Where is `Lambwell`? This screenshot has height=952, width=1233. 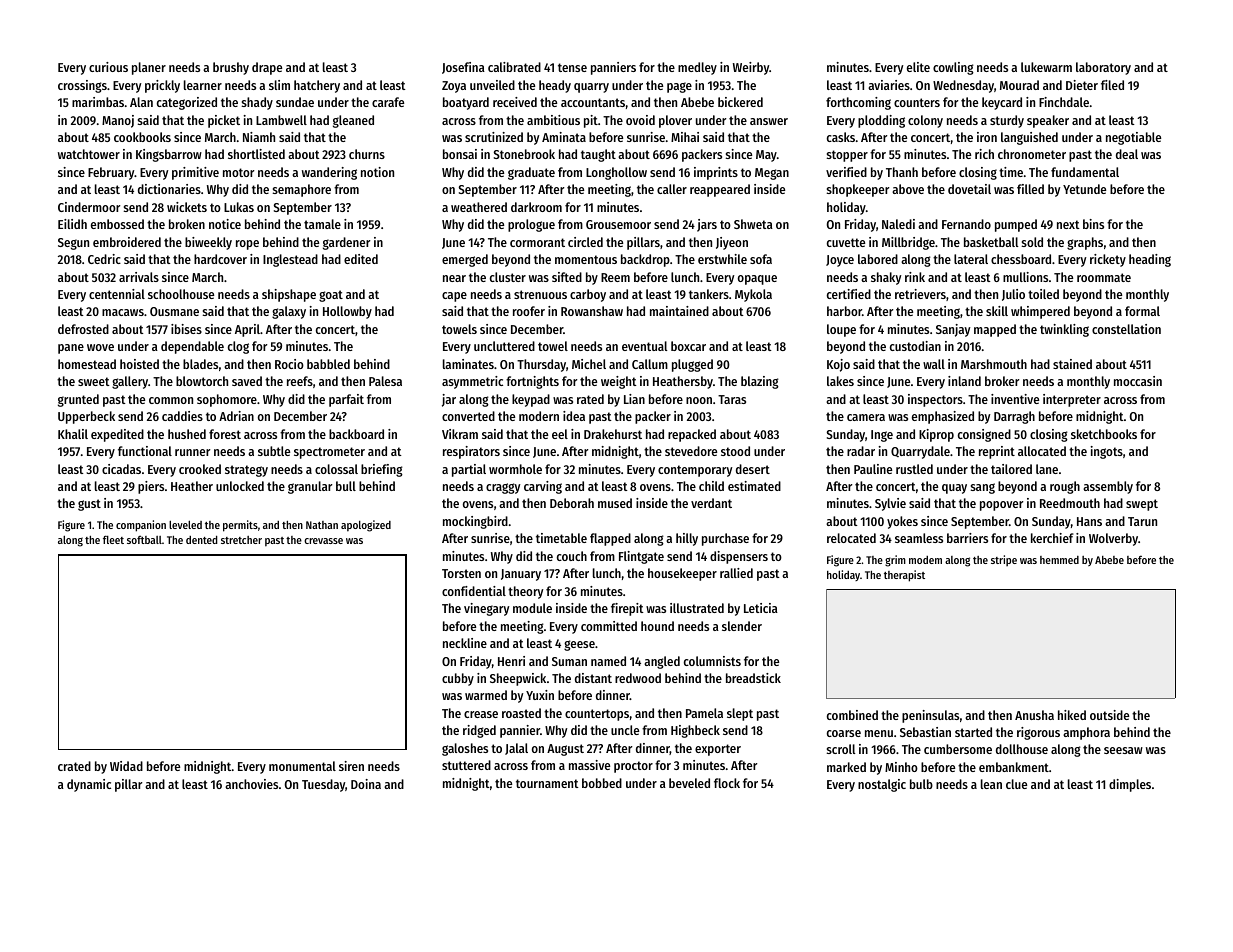 Lambwell is located at coordinates (281, 120).
